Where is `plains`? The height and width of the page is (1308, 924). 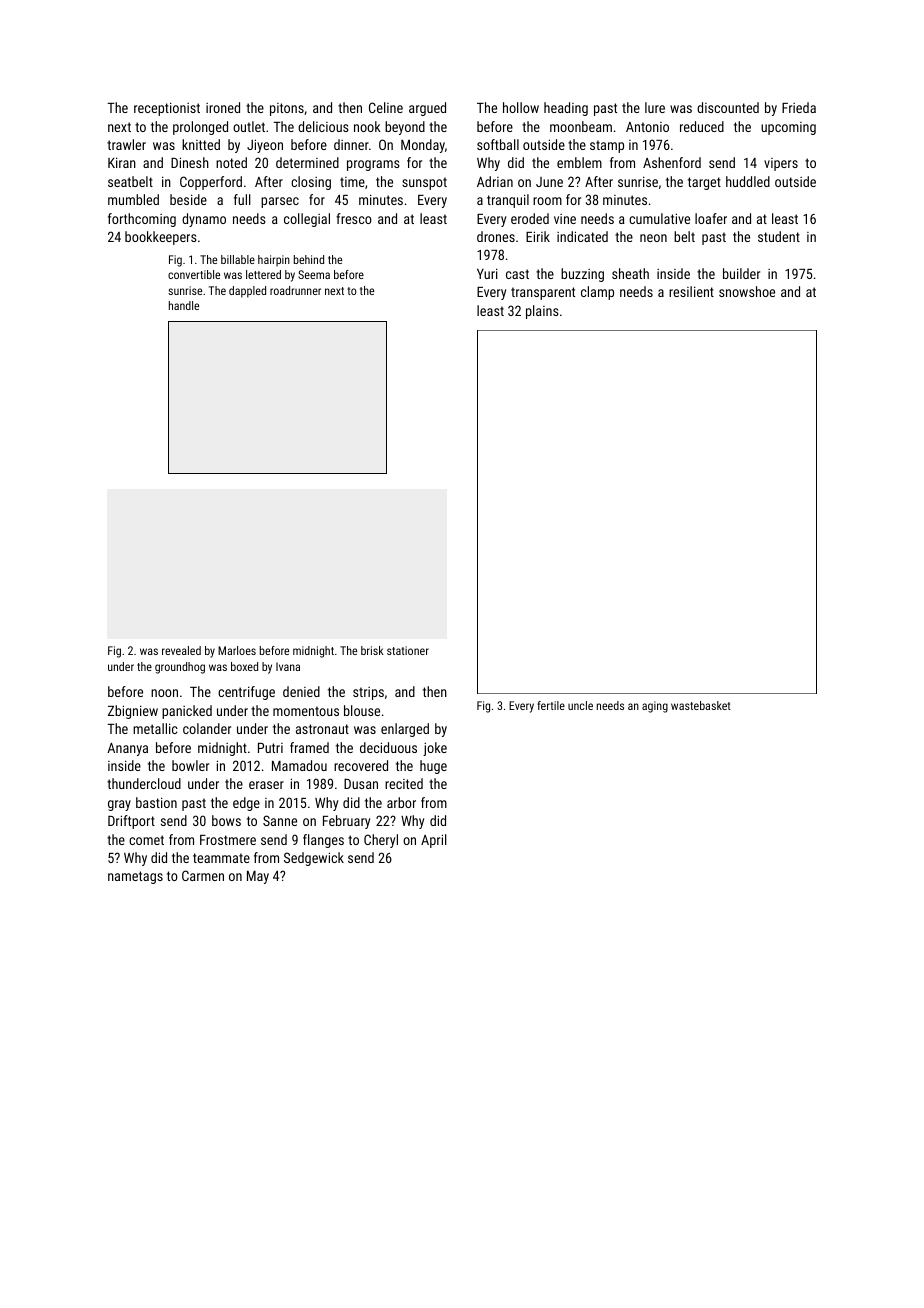 plains is located at coordinates (542, 312).
